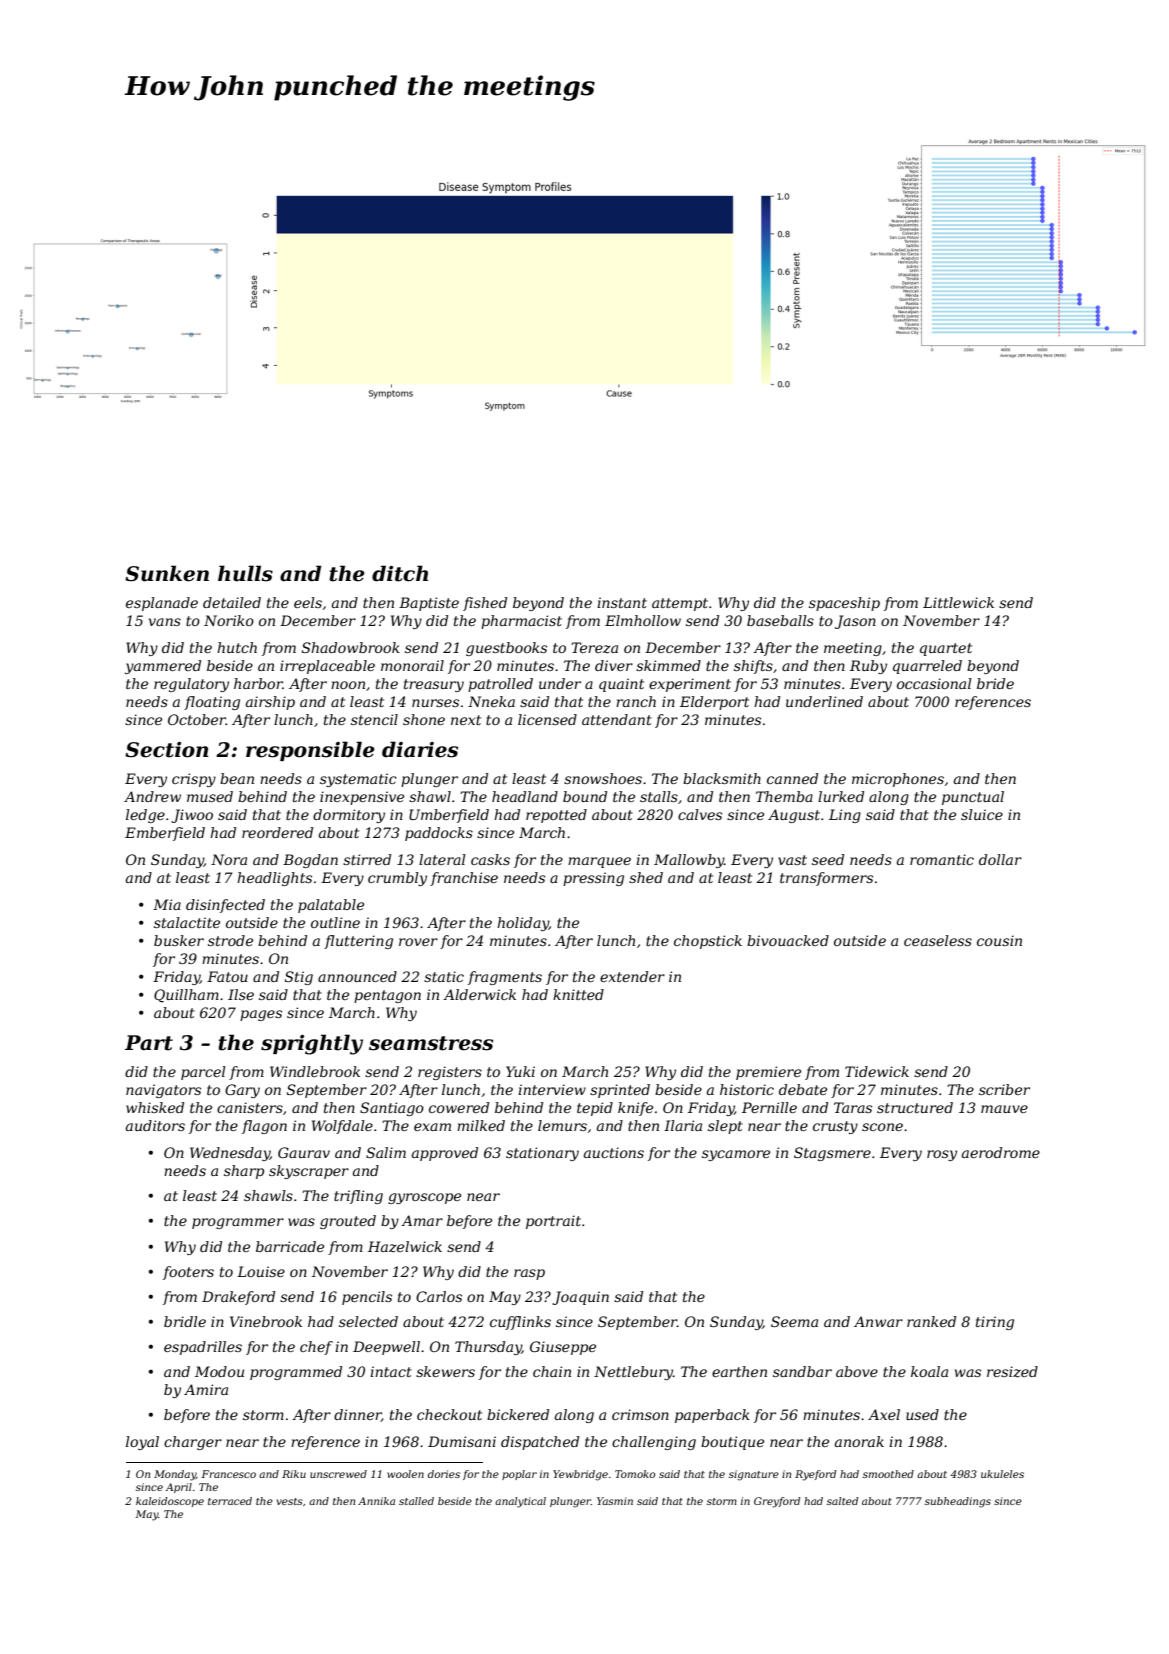 This screenshot has height=1654, width=1169. I want to click on spaceship, so click(844, 604).
